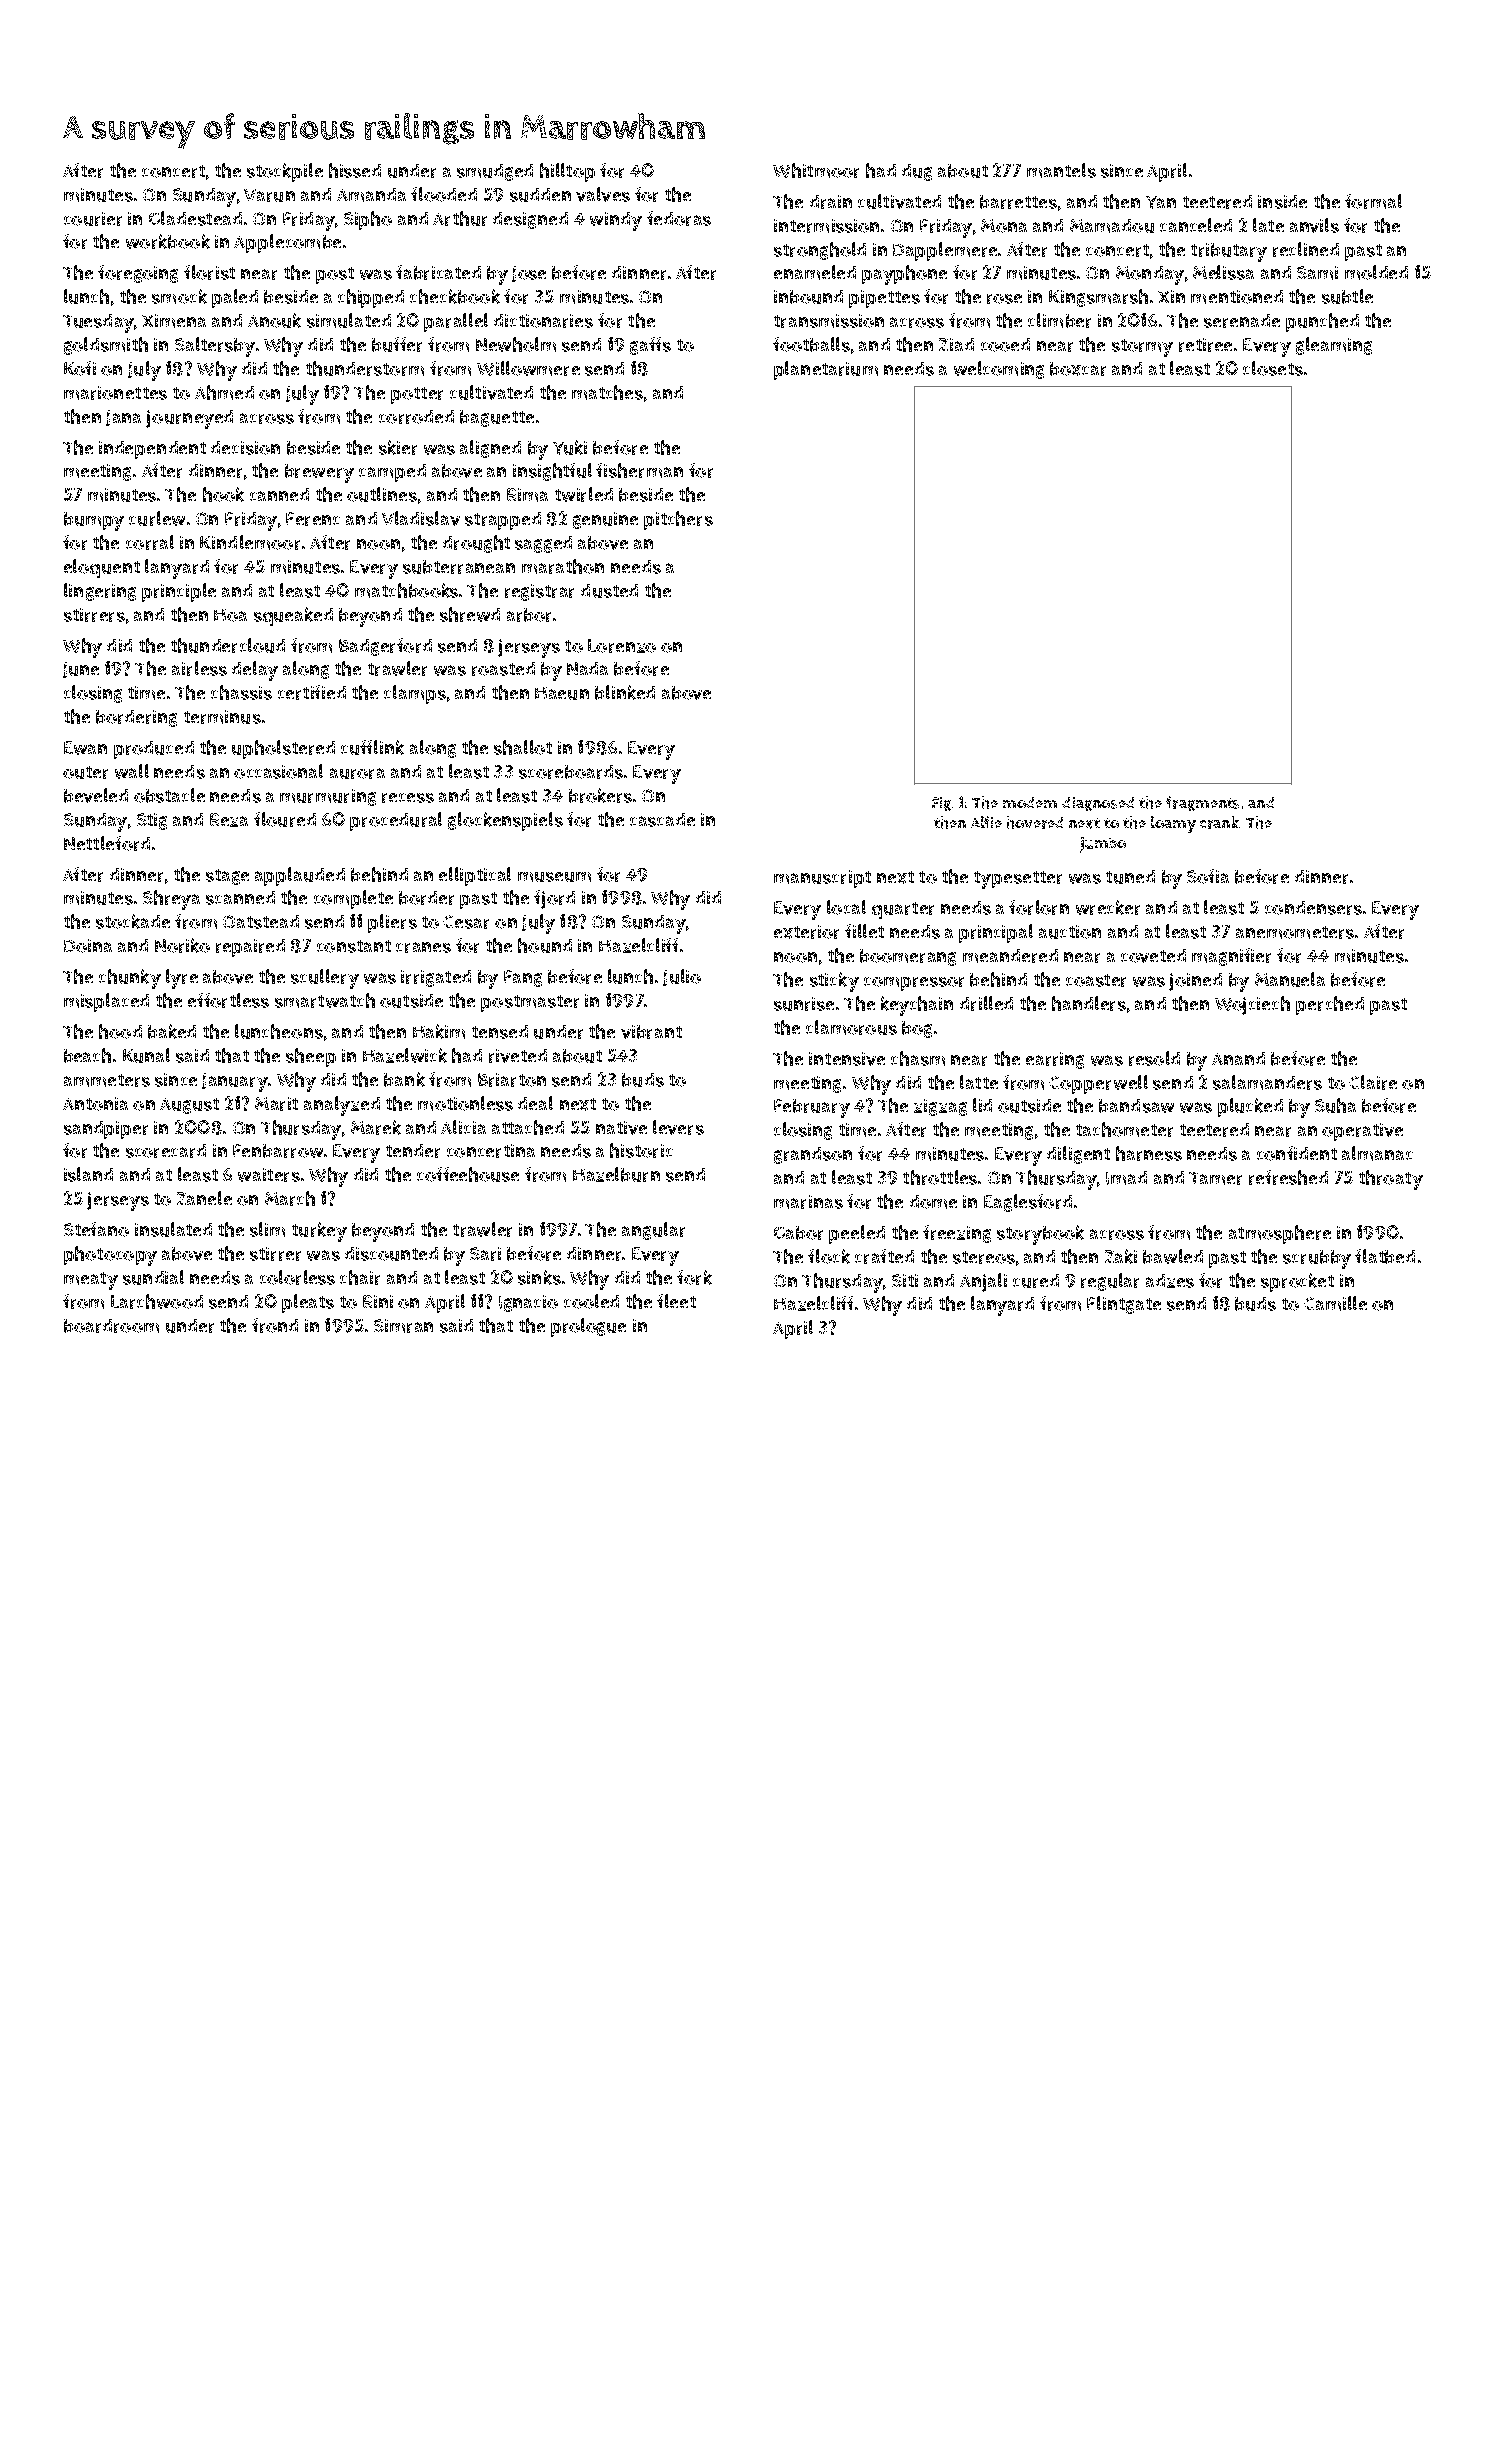 The width and height of the document is (1496, 2464). What do you see at coordinates (199, 668) in the document?
I see `airless` at bounding box center [199, 668].
